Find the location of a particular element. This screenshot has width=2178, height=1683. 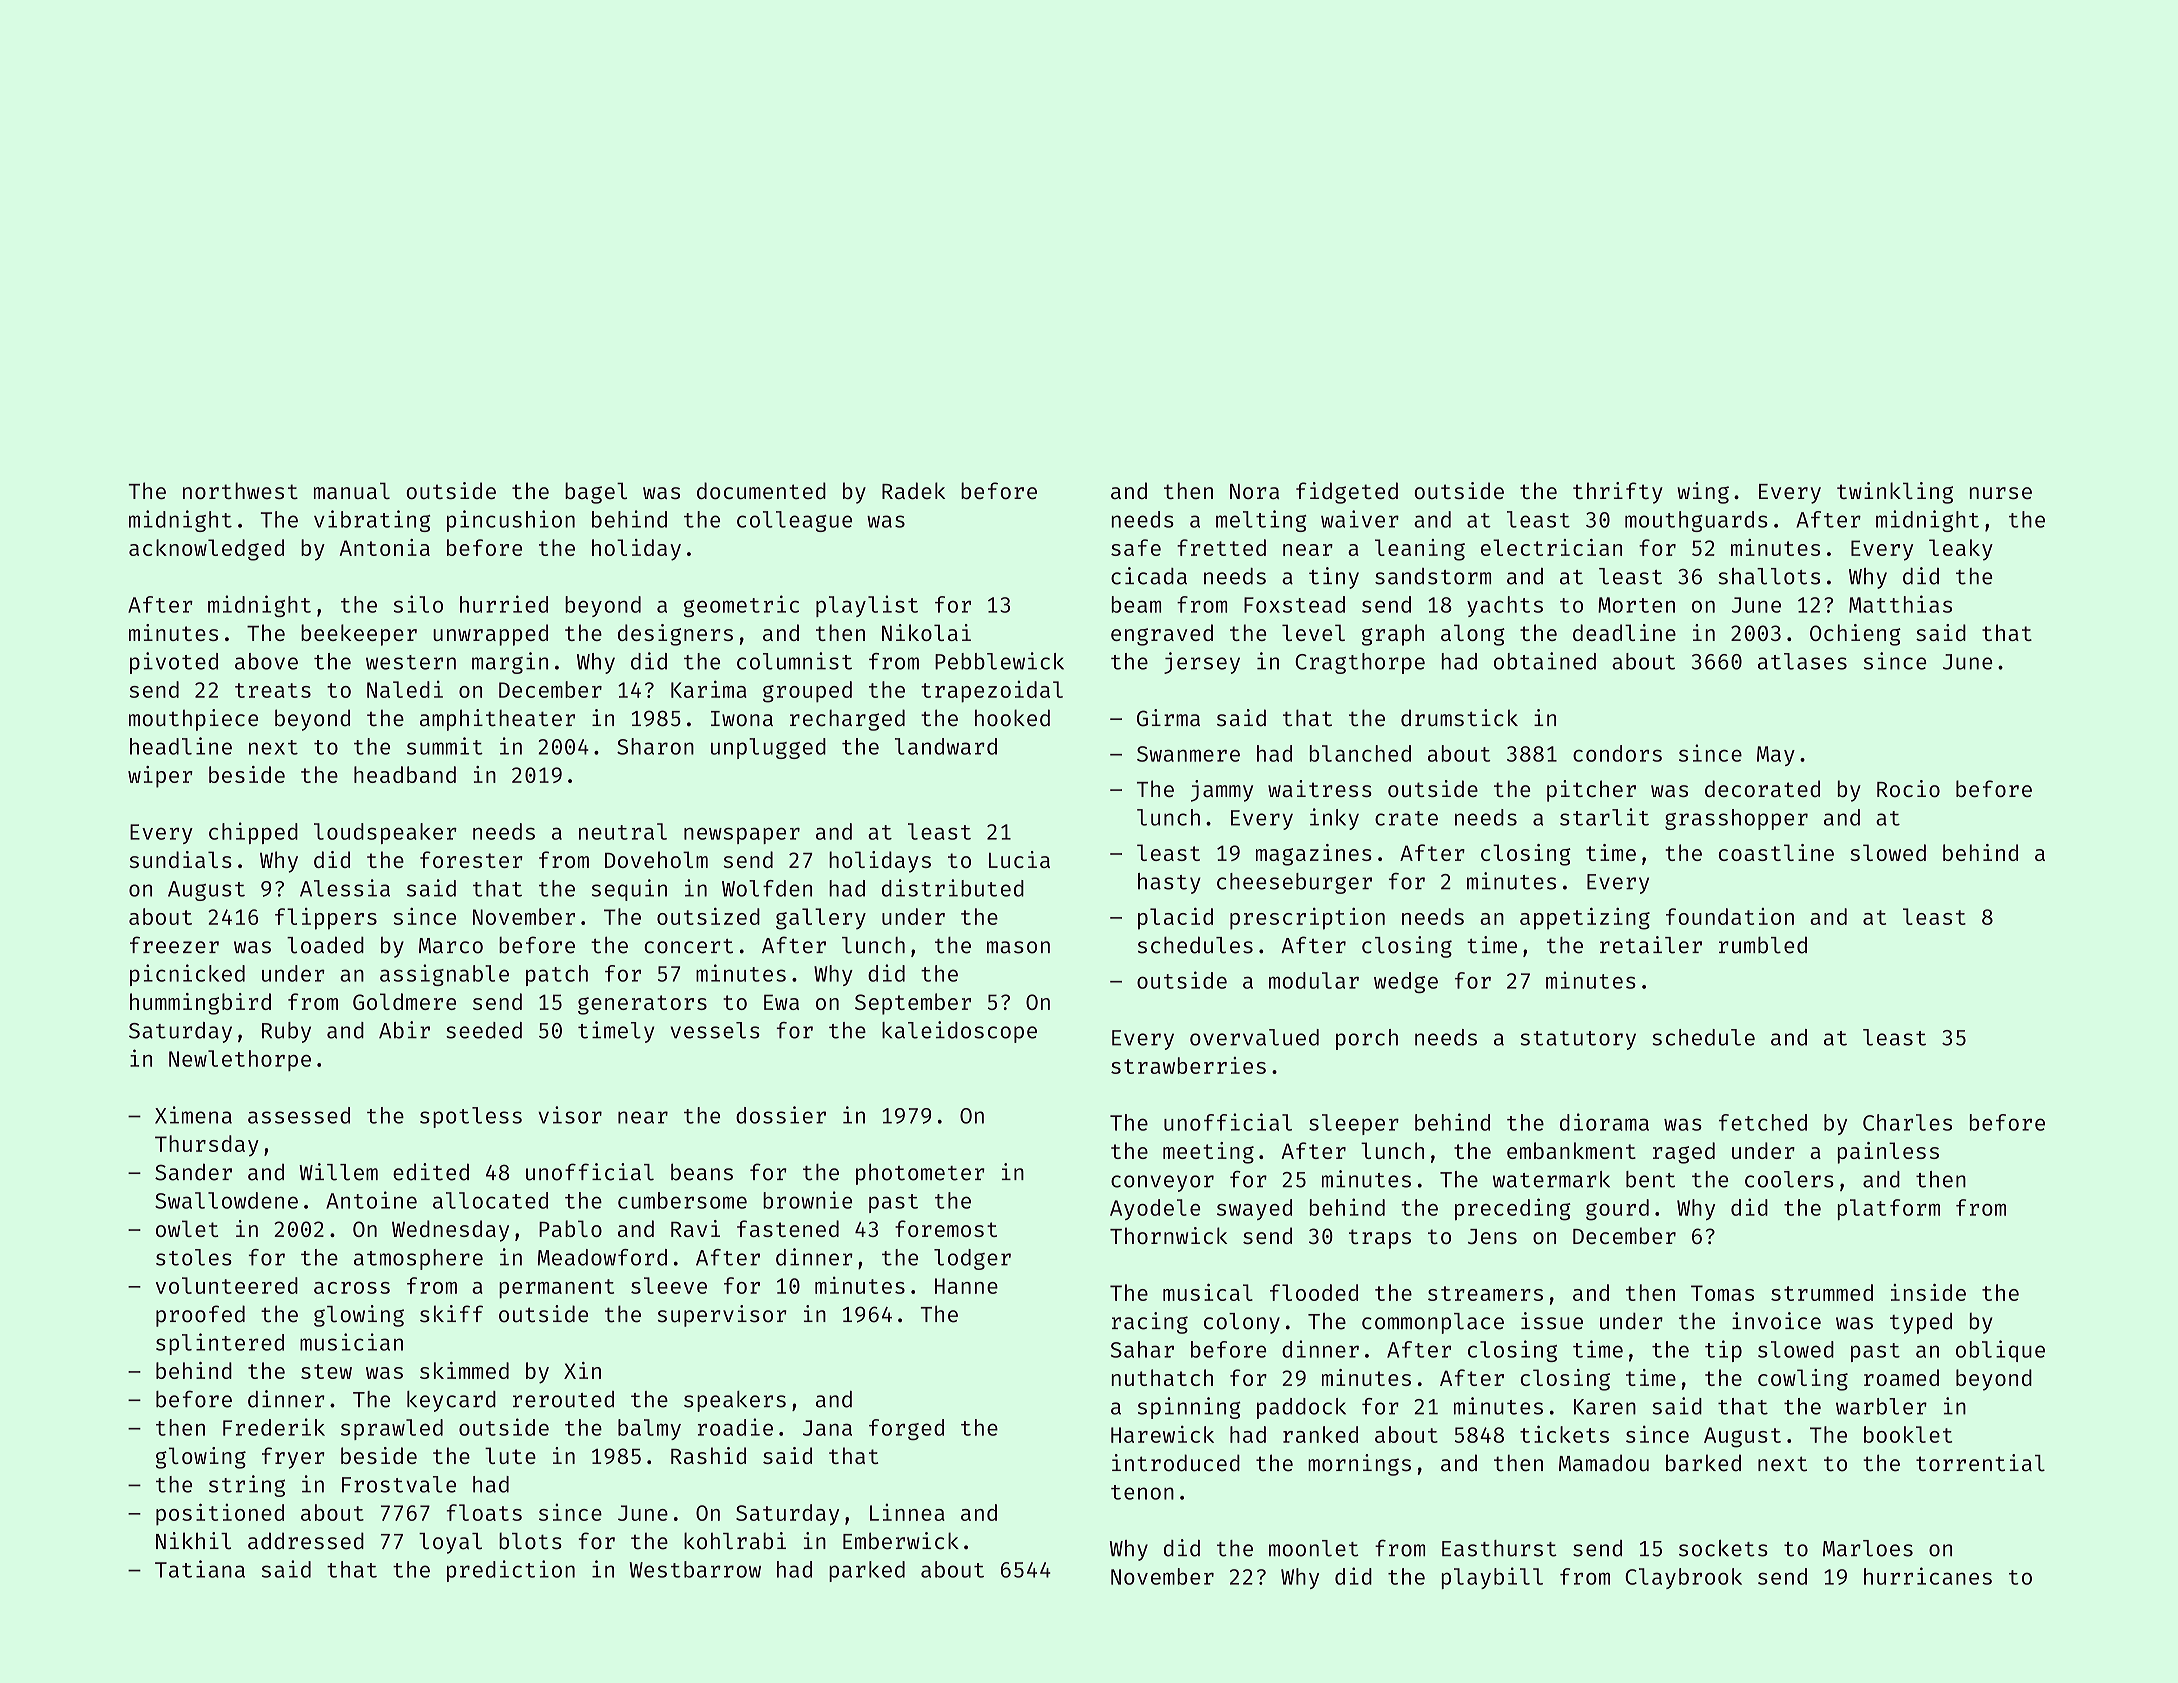

sequin is located at coordinates (629, 890).
